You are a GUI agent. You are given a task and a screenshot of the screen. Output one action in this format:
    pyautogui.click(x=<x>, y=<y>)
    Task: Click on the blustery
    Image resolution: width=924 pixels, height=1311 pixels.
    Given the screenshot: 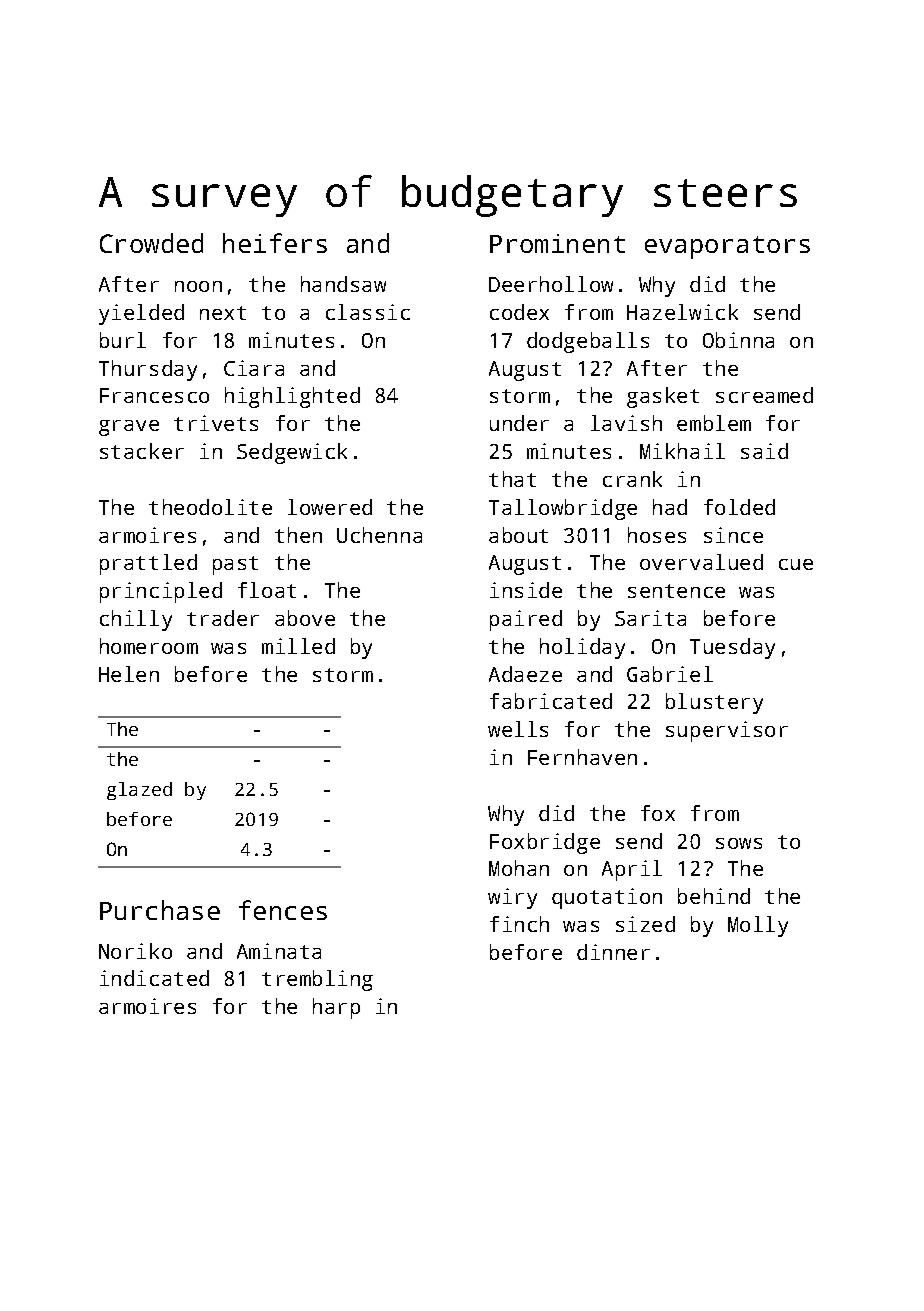 What is the action you would take?
    pyautogui.click(x=714, y=703)
